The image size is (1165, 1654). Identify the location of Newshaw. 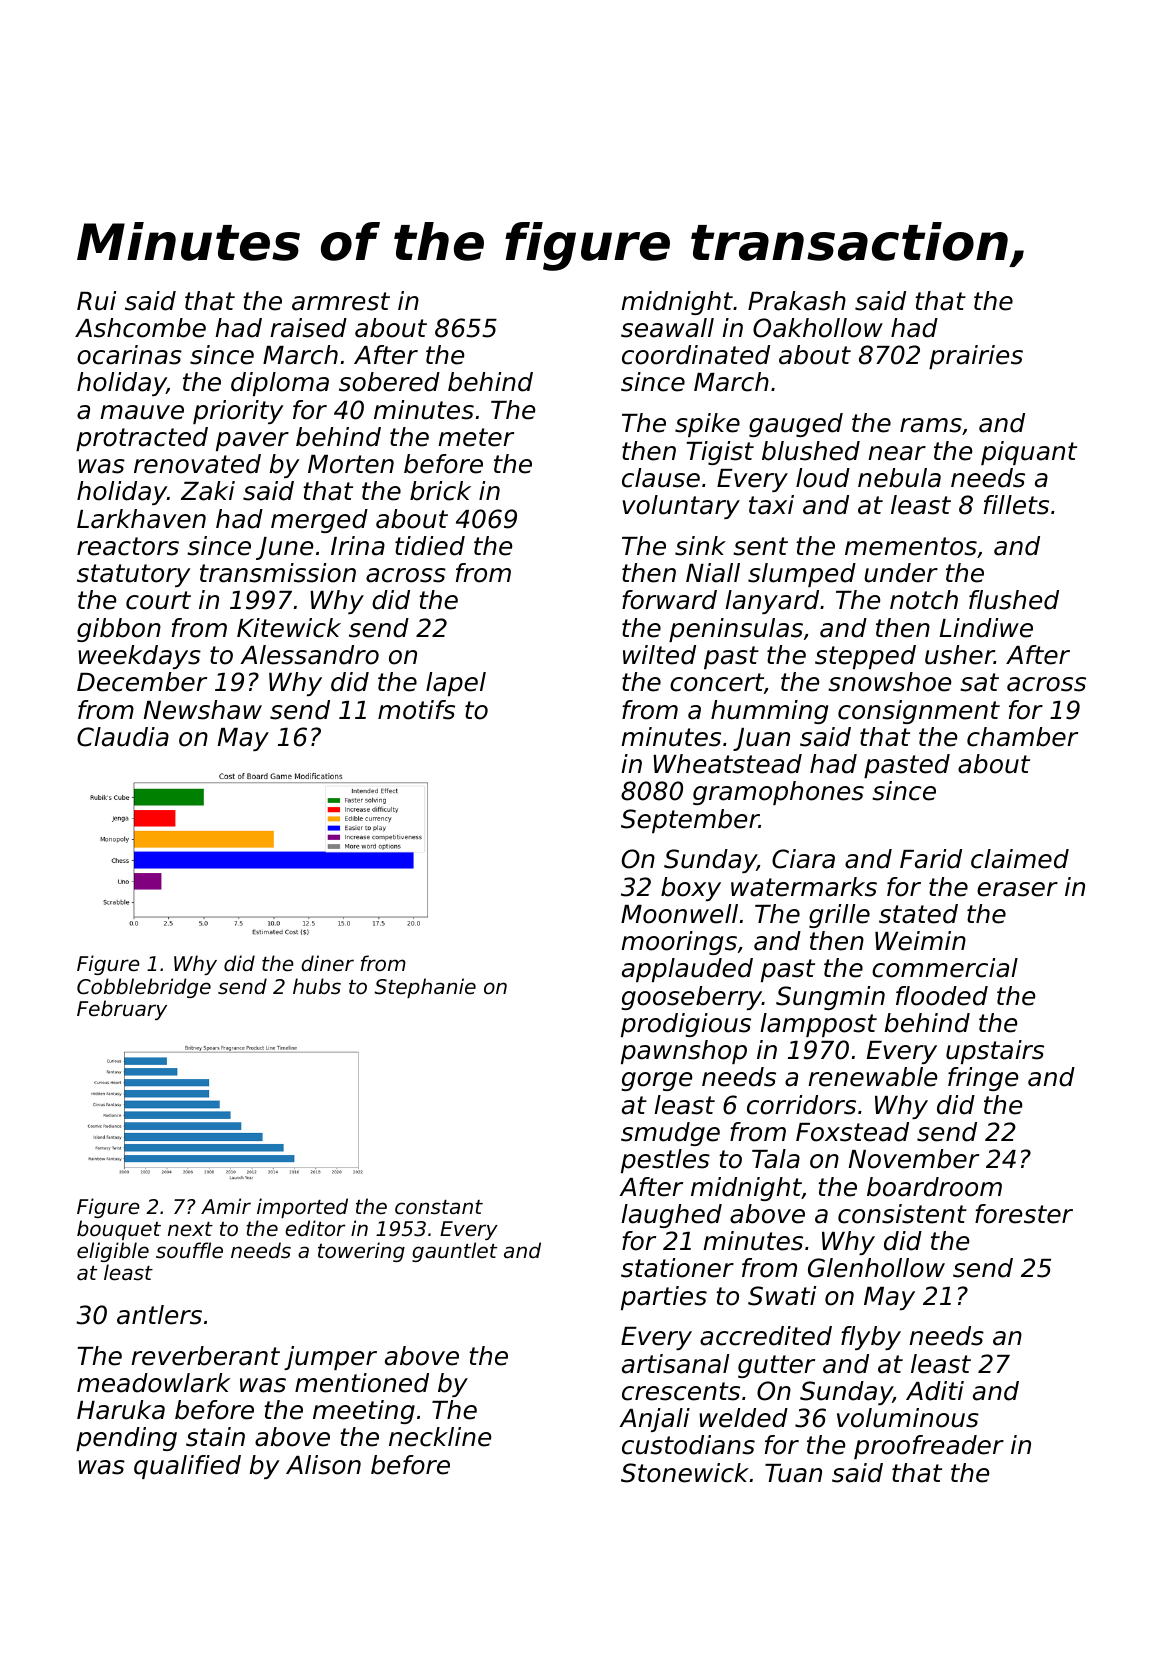
(203, 710).
